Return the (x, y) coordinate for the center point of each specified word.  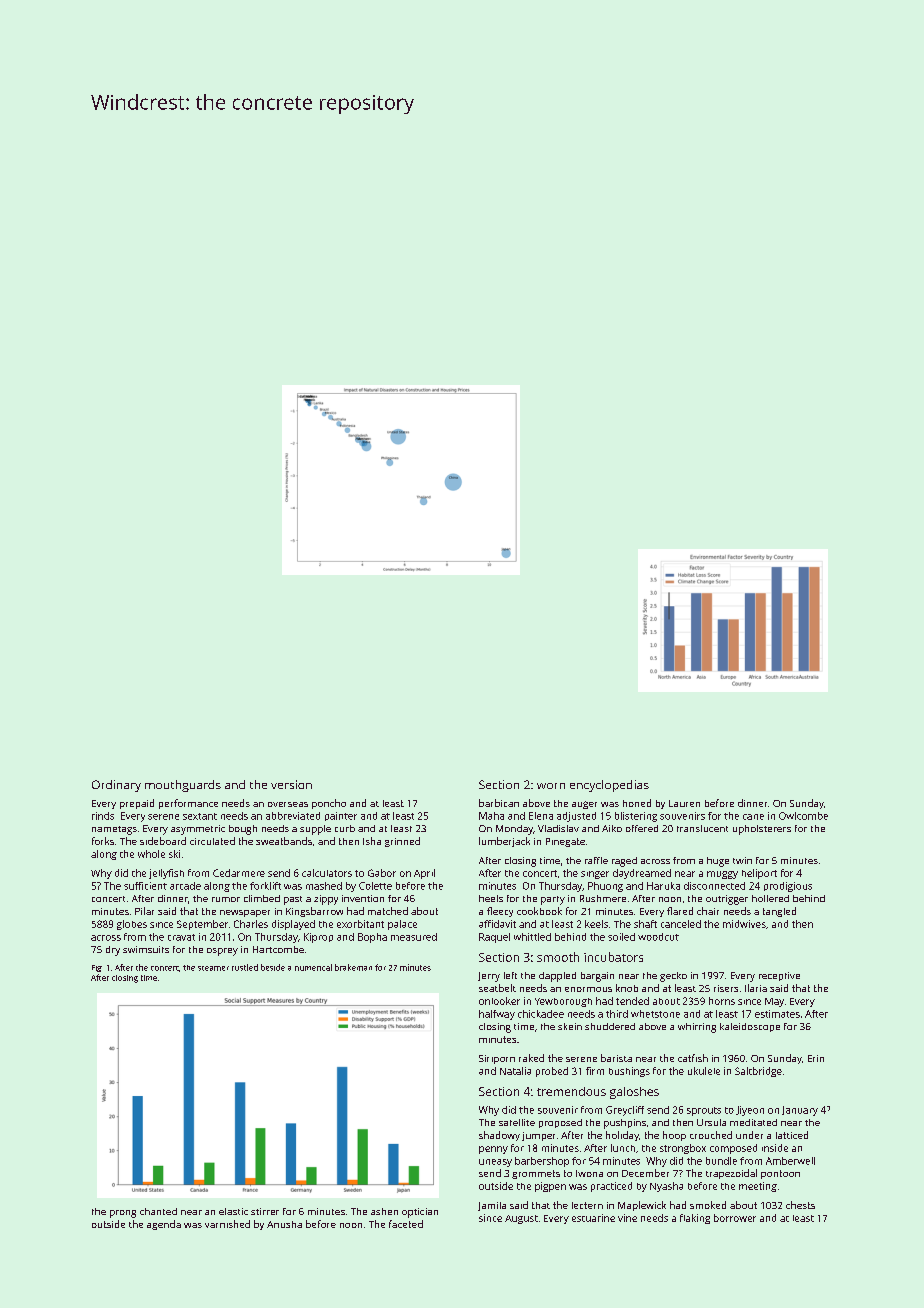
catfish (693, 1058)
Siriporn (497, 1059)
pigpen (550, 1187)
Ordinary (116, 786)
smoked (708, 1205)
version (291, 784)
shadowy (499, 1136)
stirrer (265, 1211)
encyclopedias (609, 786)
